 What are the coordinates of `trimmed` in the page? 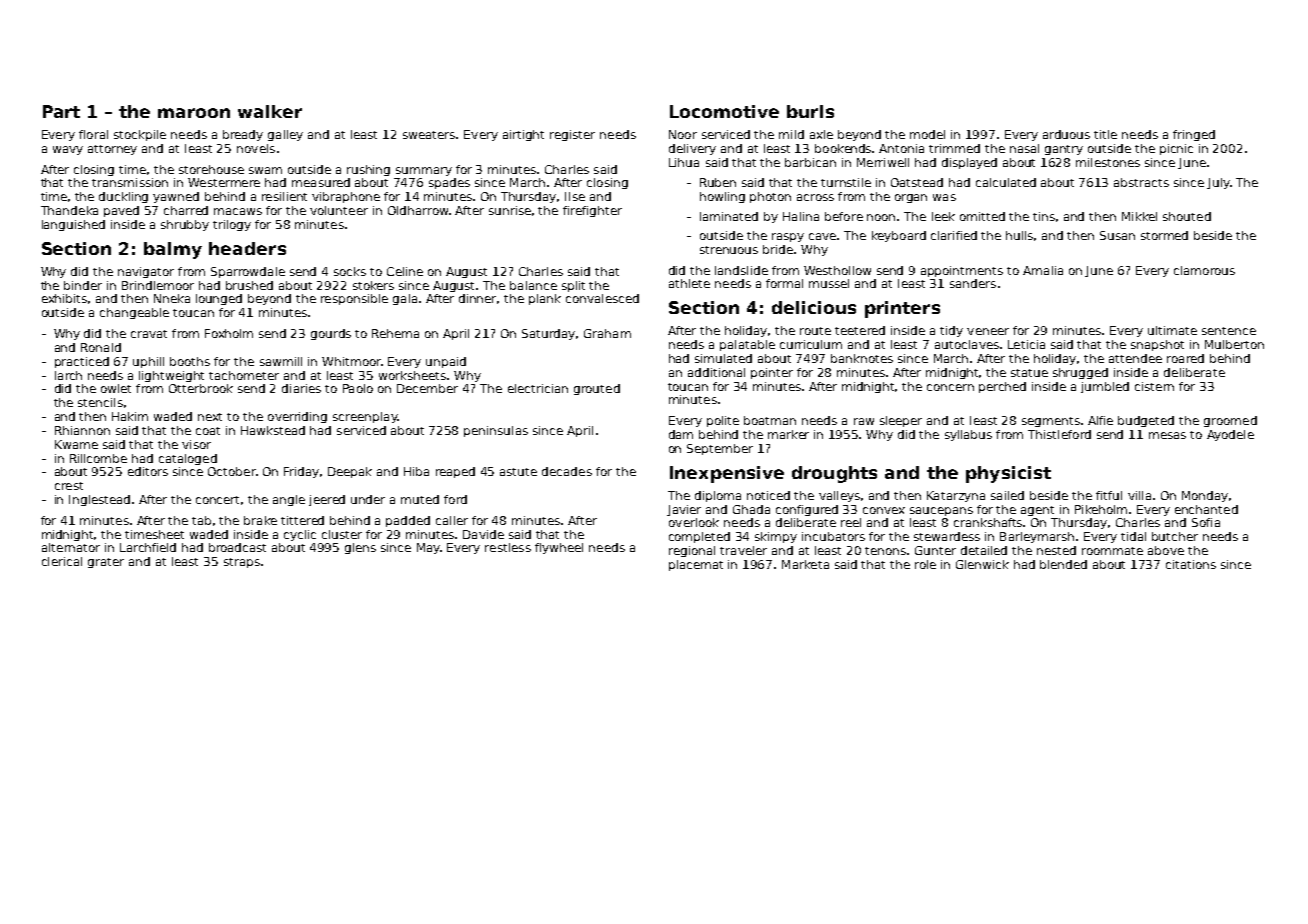 It's located at (954, 148).
